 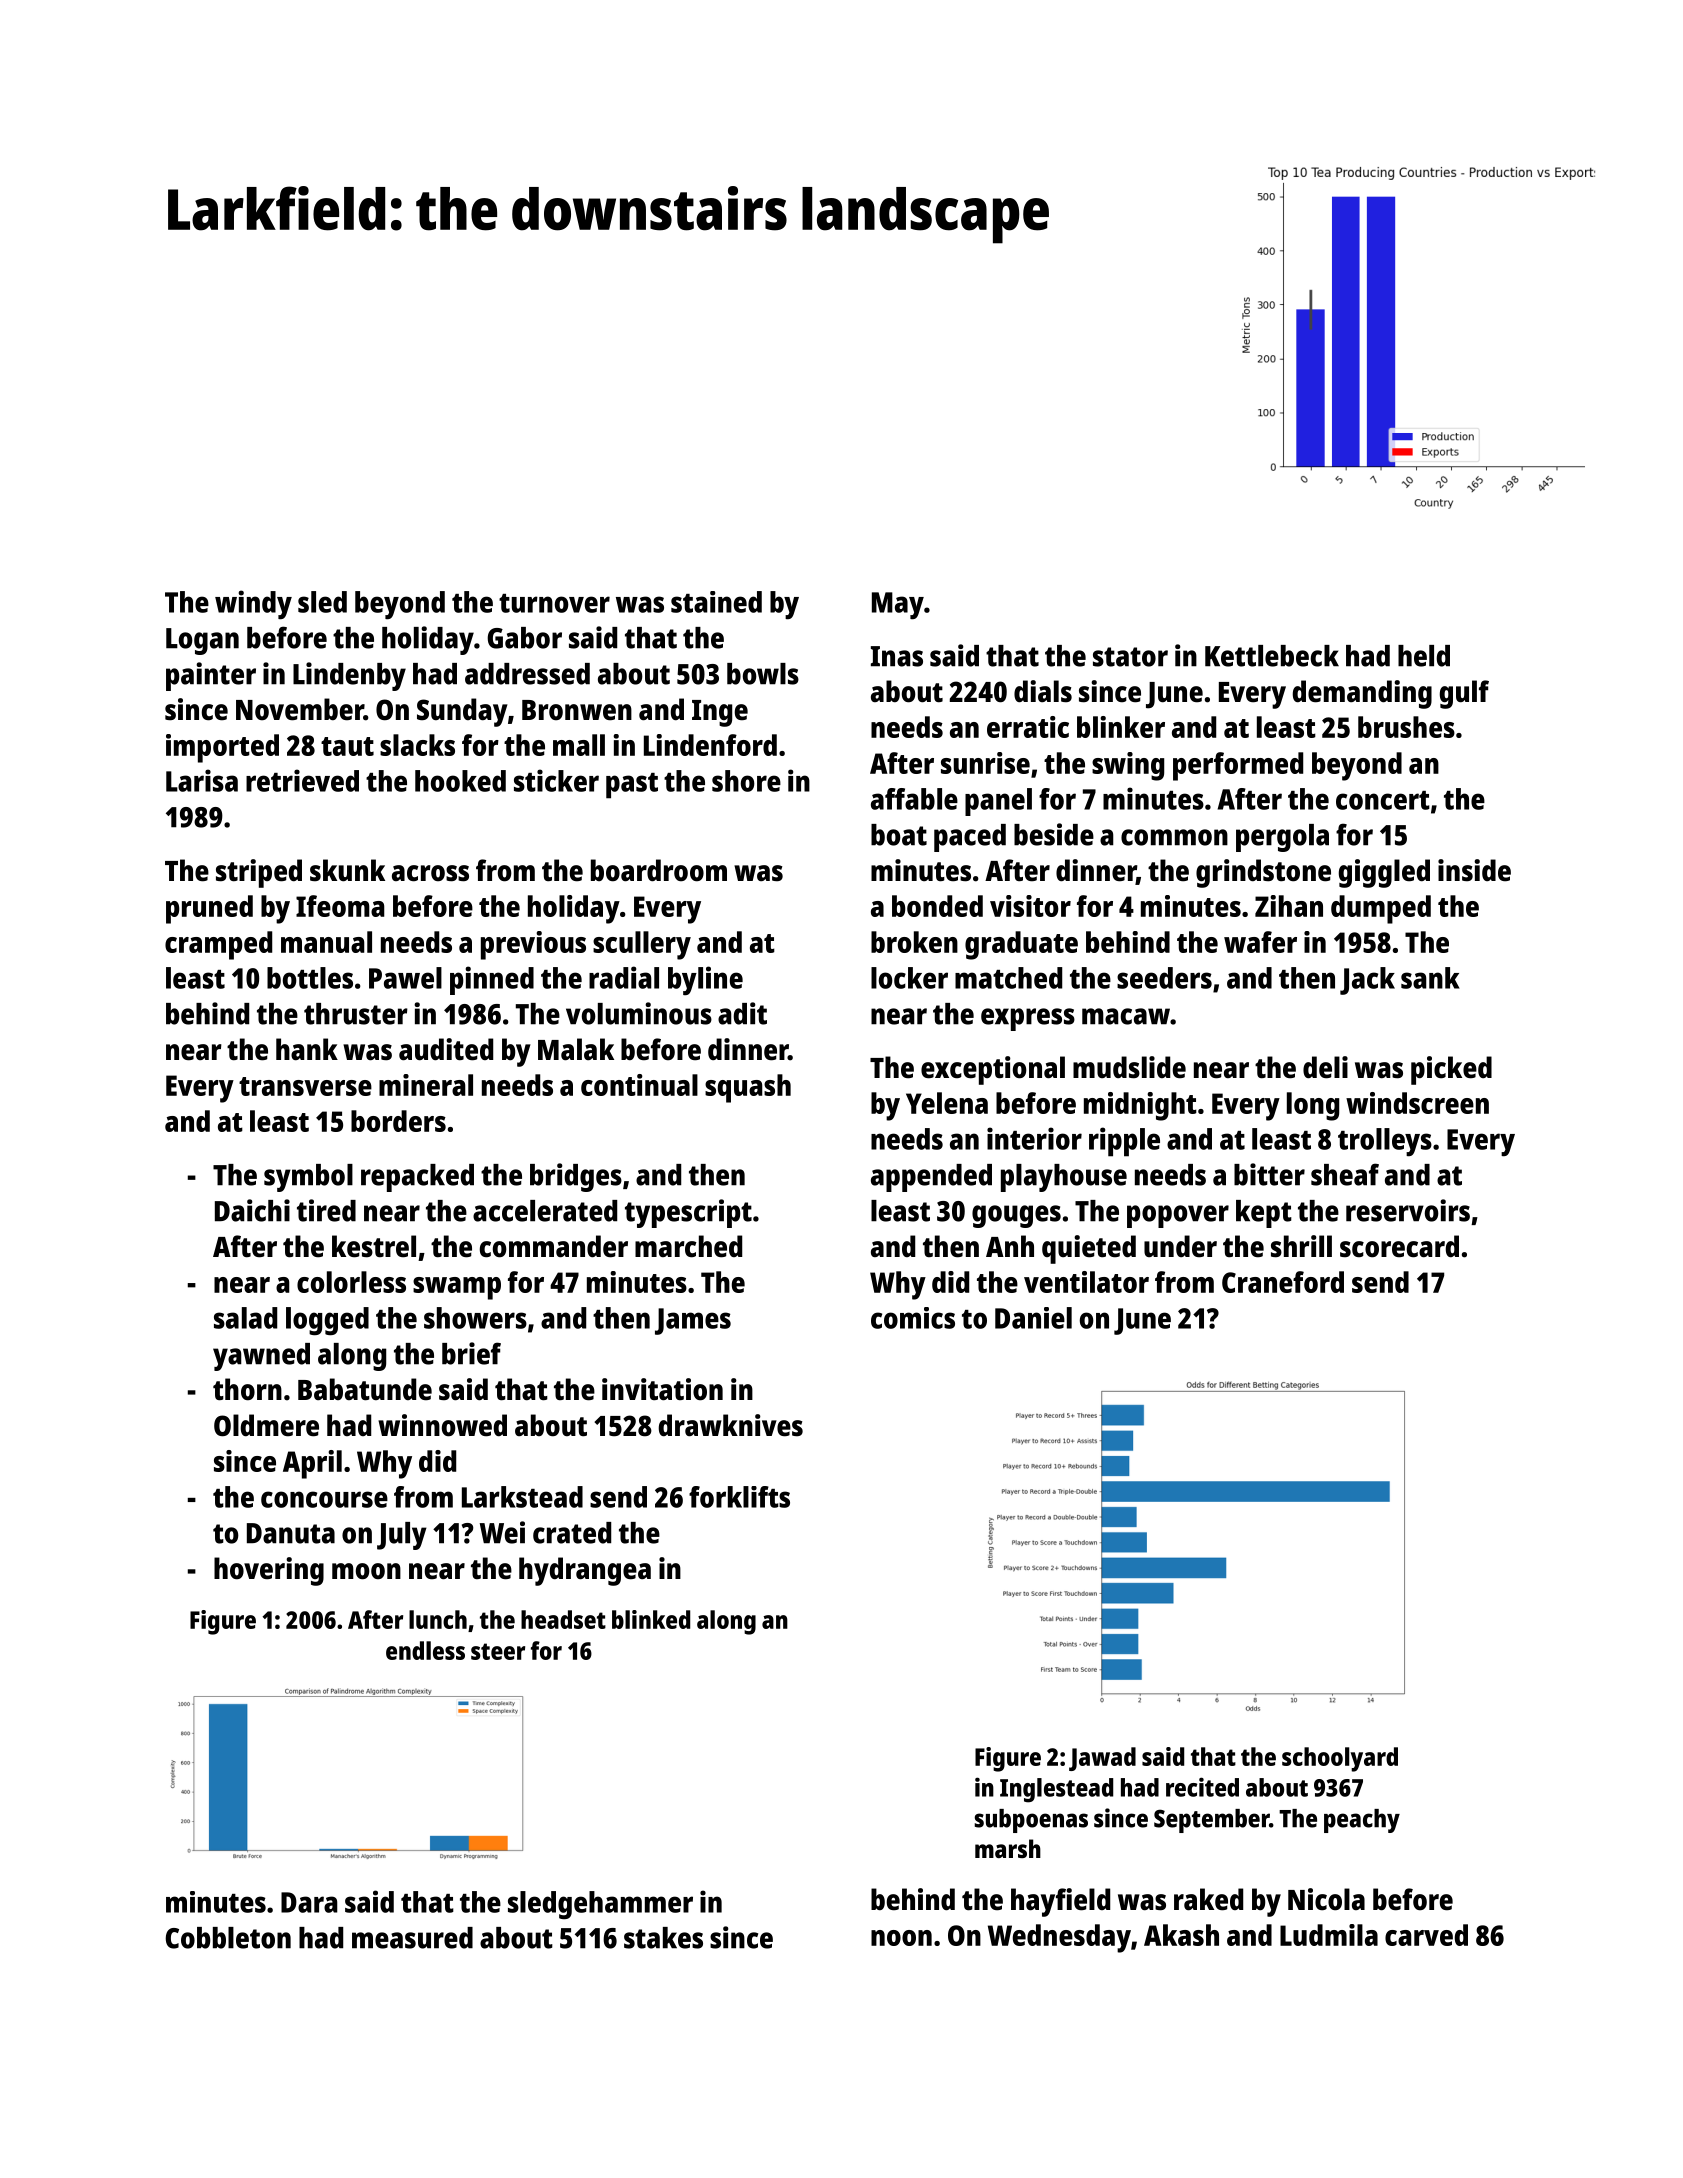 What do you see at coordinates (1130, 657) in the page?
I see `stator` at bounding box center [1130, 657].
